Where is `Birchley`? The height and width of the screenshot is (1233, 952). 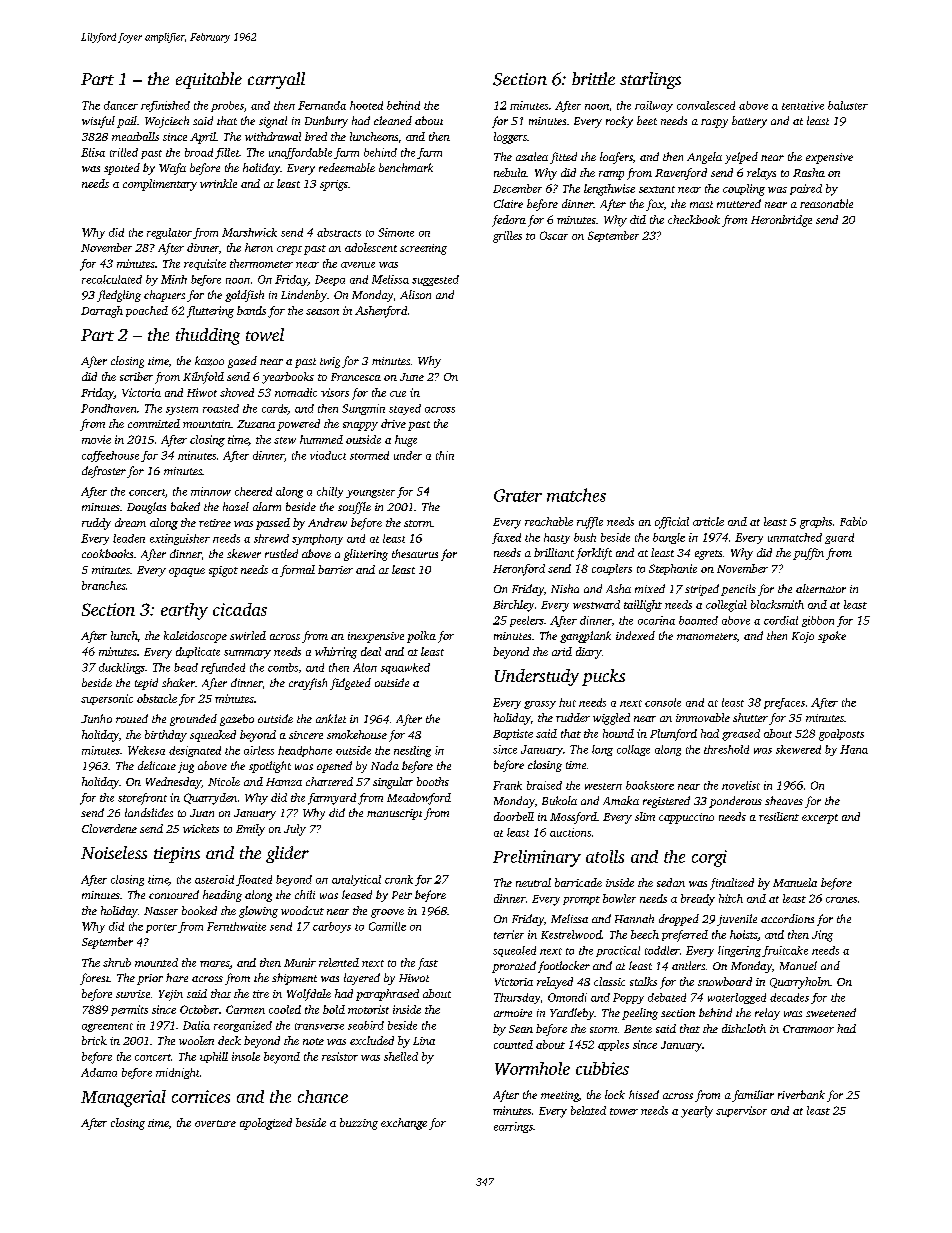 Birchley is located at coordinates (513, 606).
